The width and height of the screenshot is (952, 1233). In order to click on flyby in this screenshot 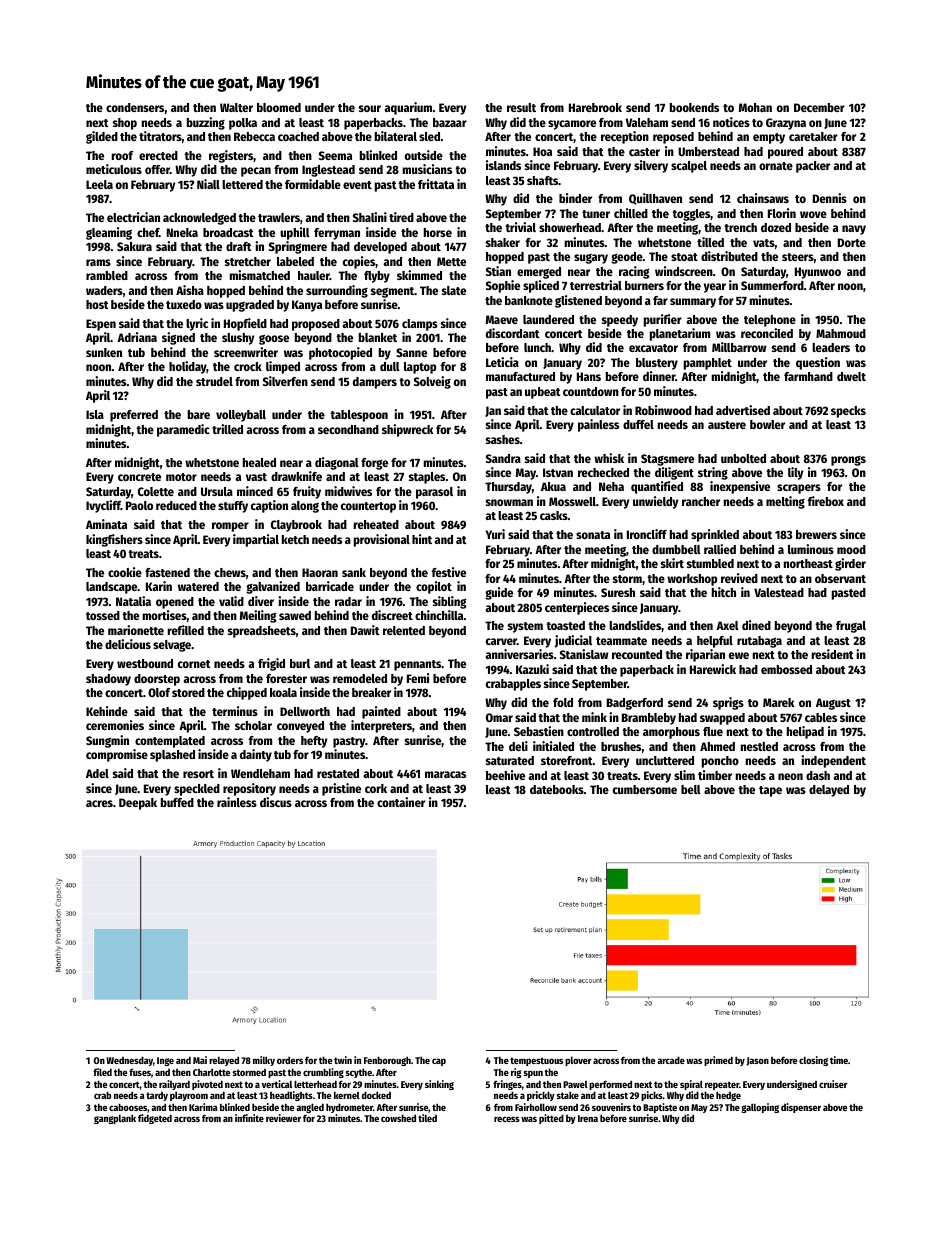, I will do `click(377, 277)`.
